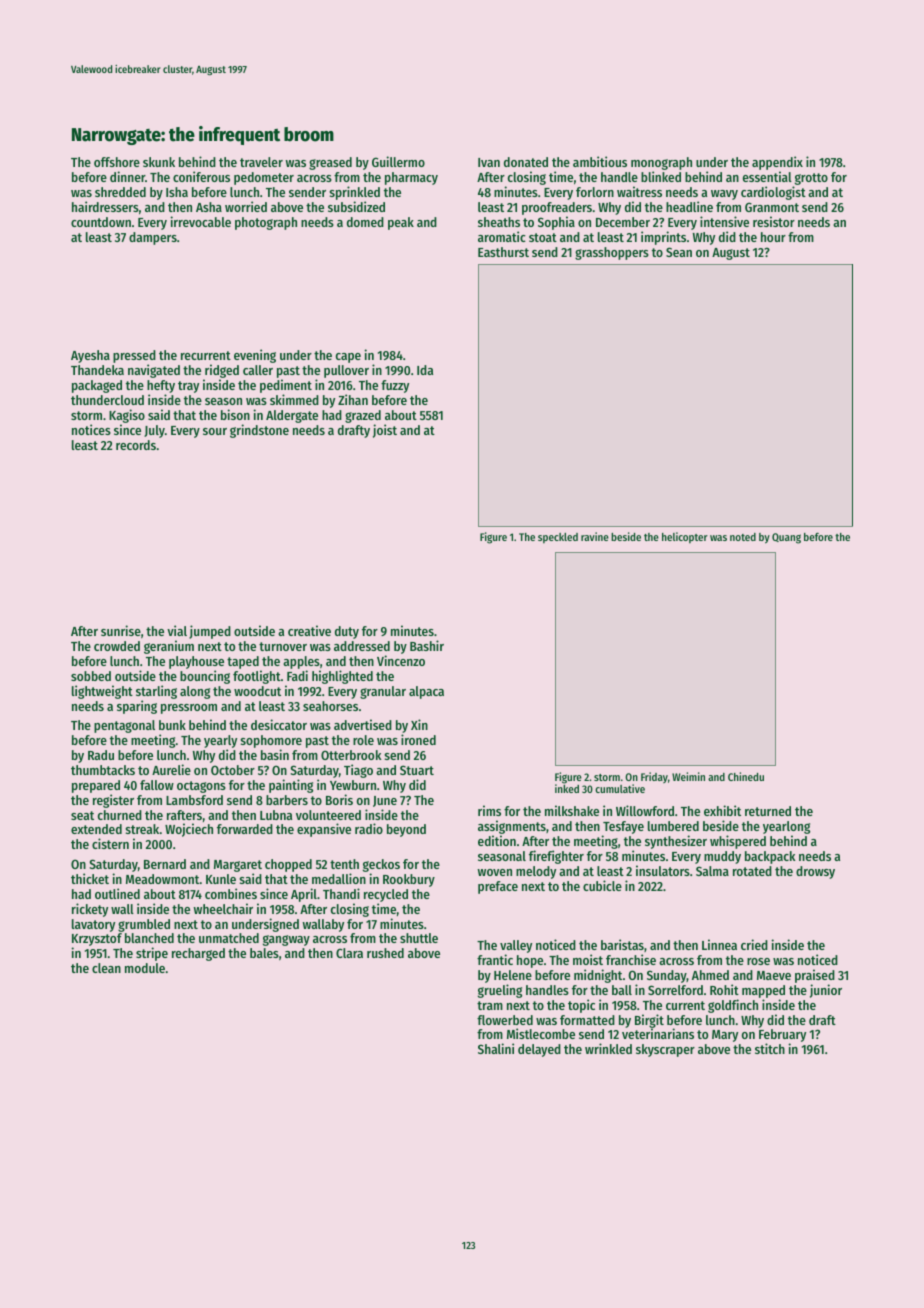  What do you see at coordinates (774, 221) in the screenshot?
I see `resistor` at bounding box center [774, 221].
